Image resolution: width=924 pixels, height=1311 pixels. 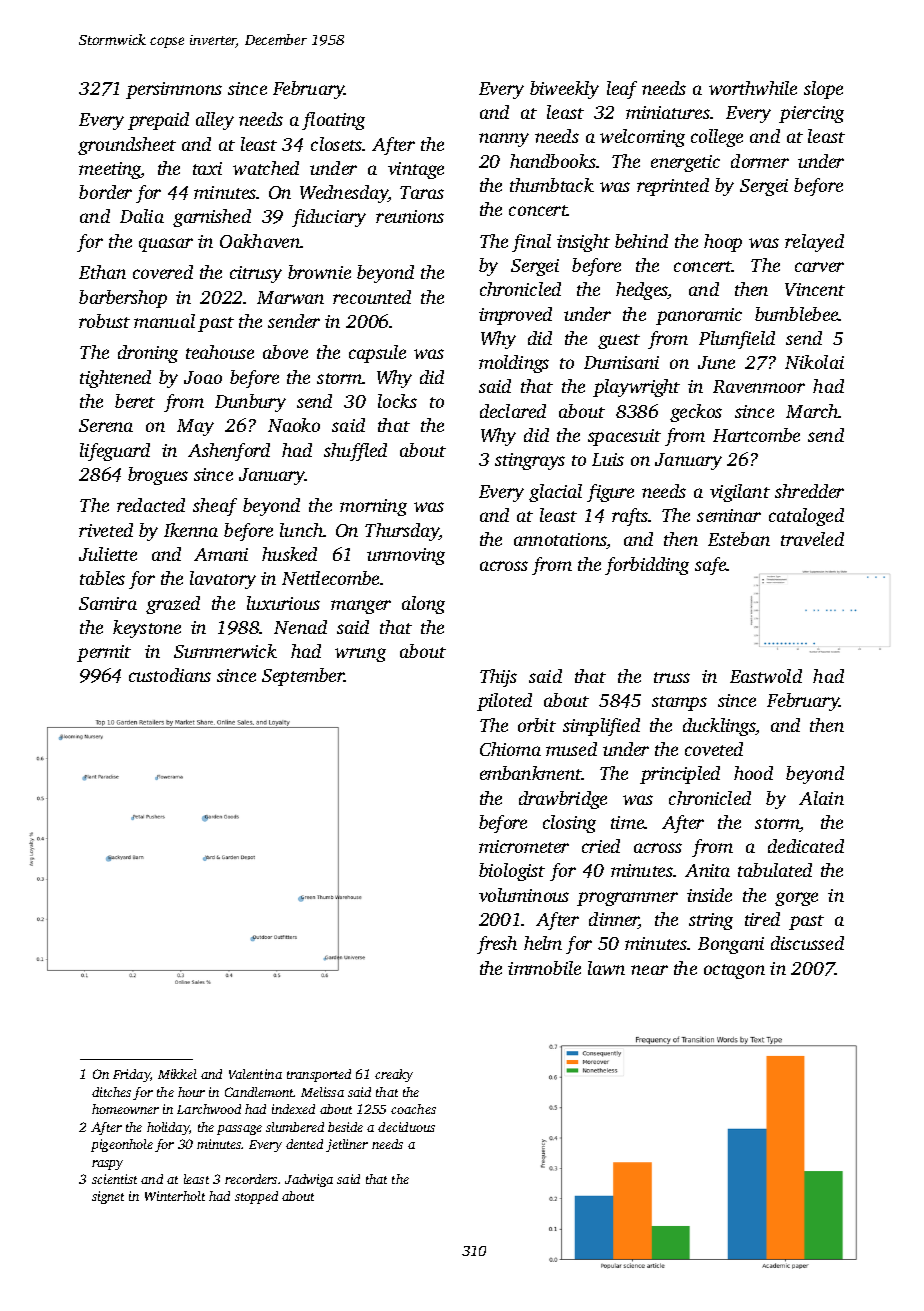 What do you see at coordinates (807, 943) in the screenshot?
I see `discussed` at bounding box center [807, 943].
